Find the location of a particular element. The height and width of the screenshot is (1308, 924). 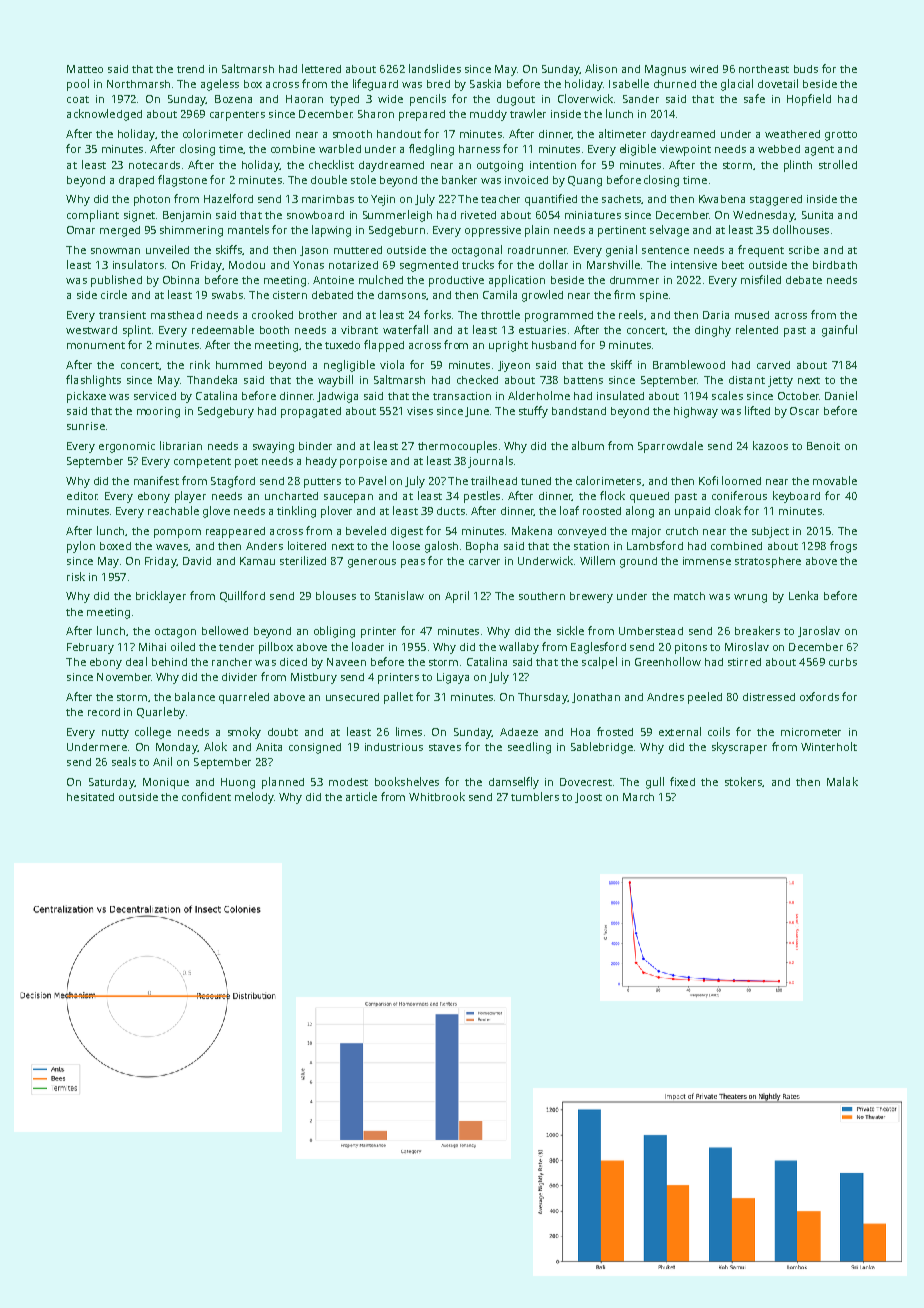

Stanislaw is located at coordinates (399, 595).
